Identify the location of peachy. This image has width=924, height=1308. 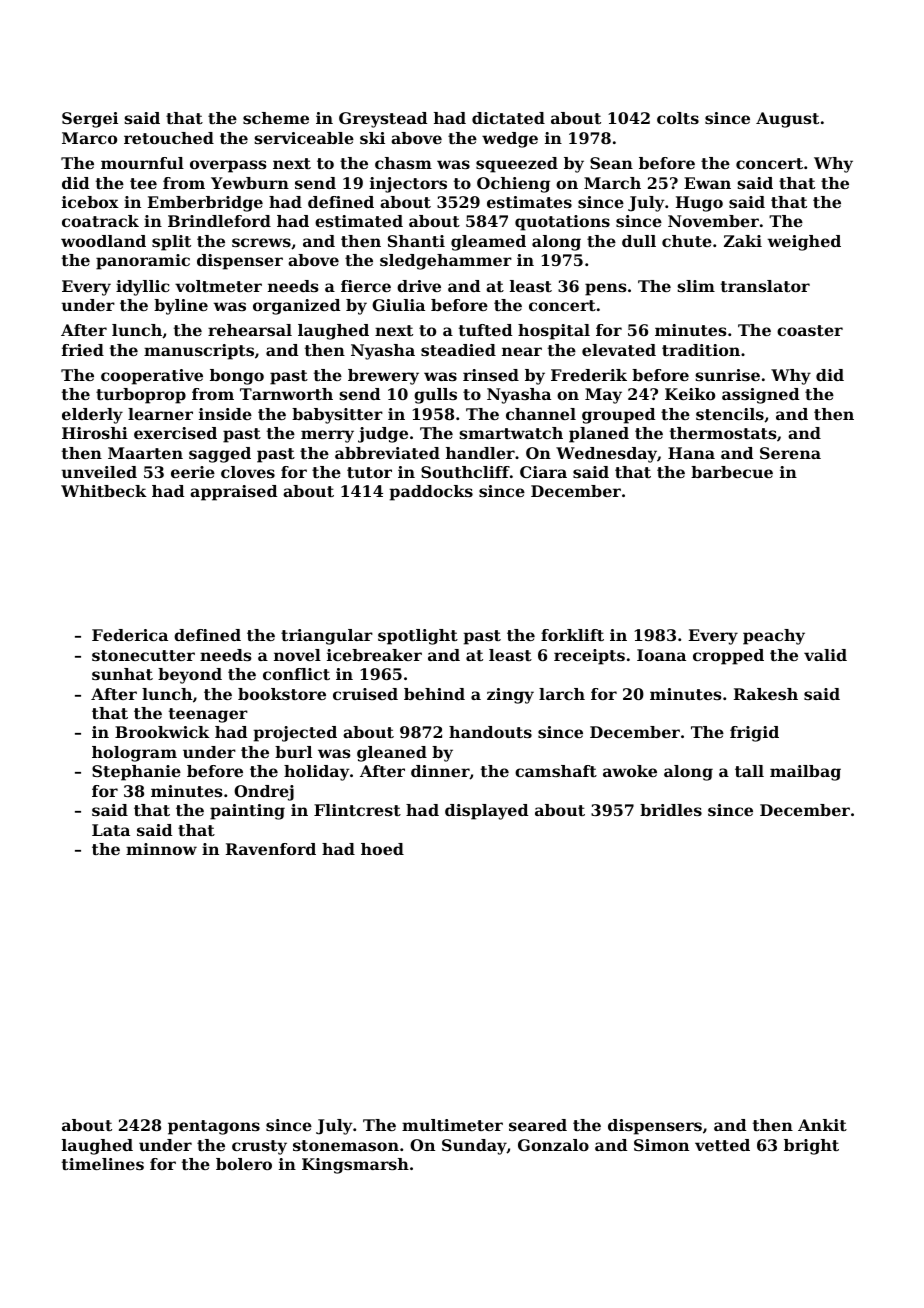
(774, 637).
